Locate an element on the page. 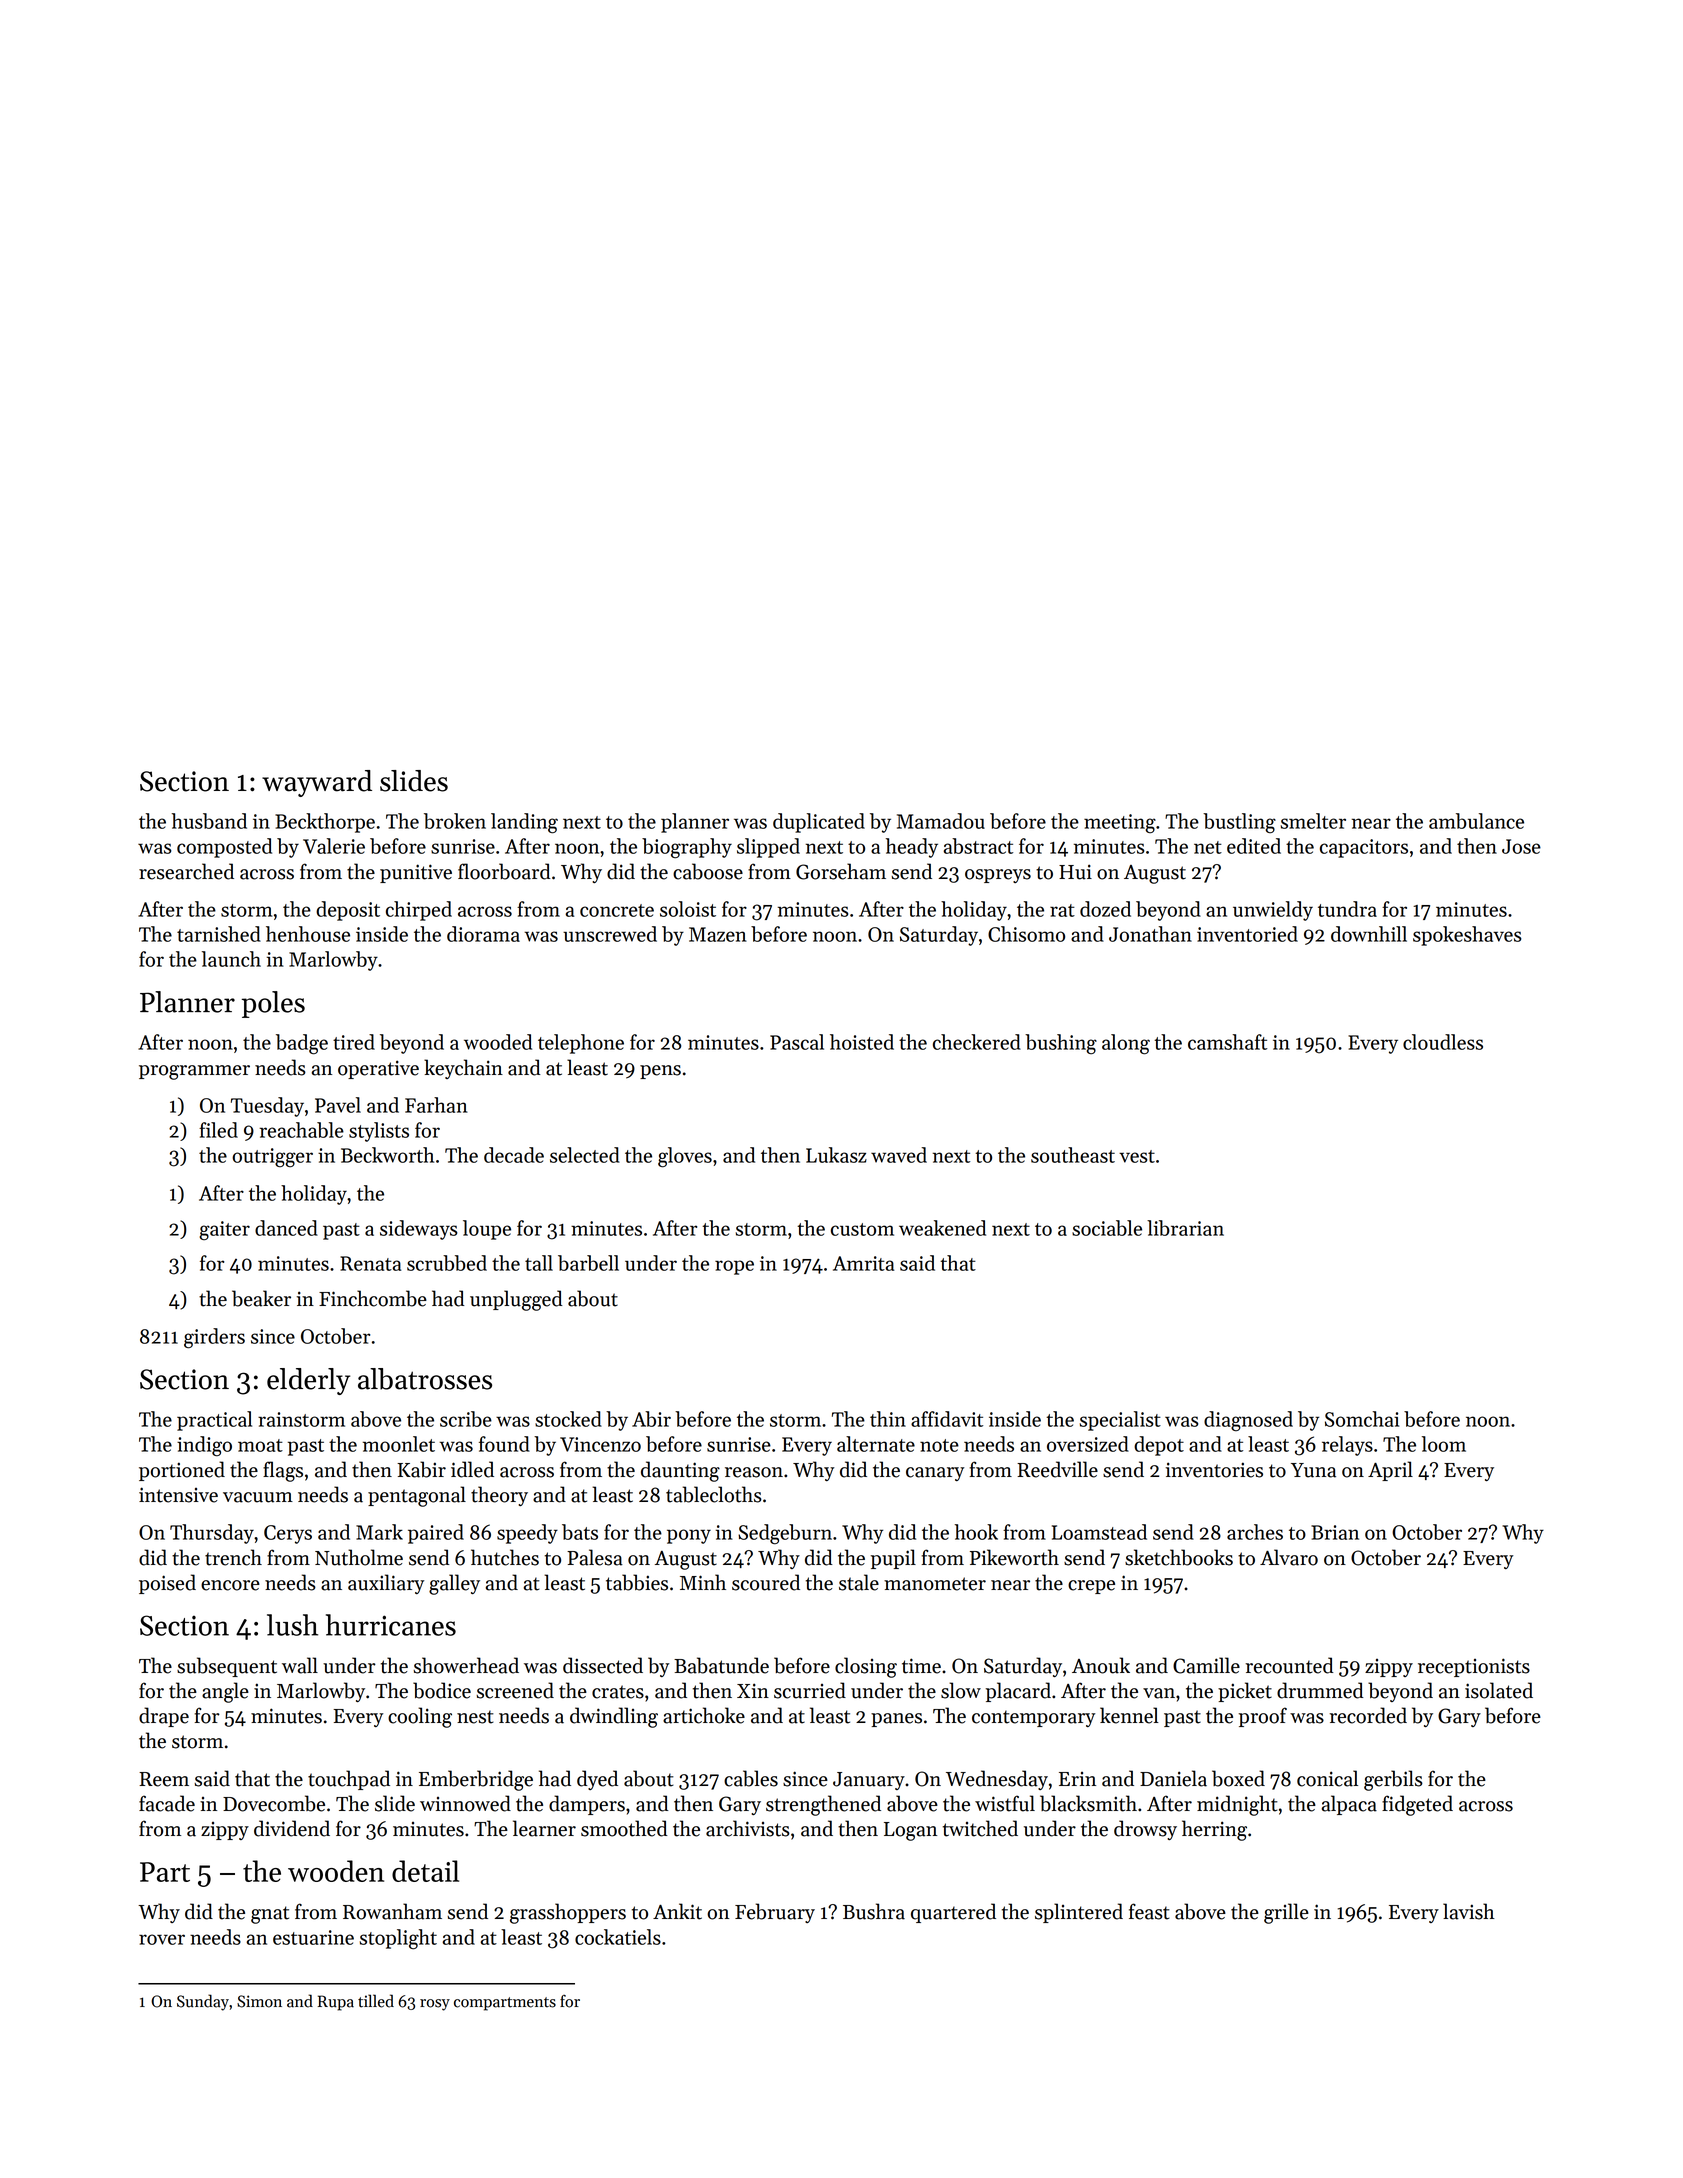  meeting is located at coordinates (1120, 823).
